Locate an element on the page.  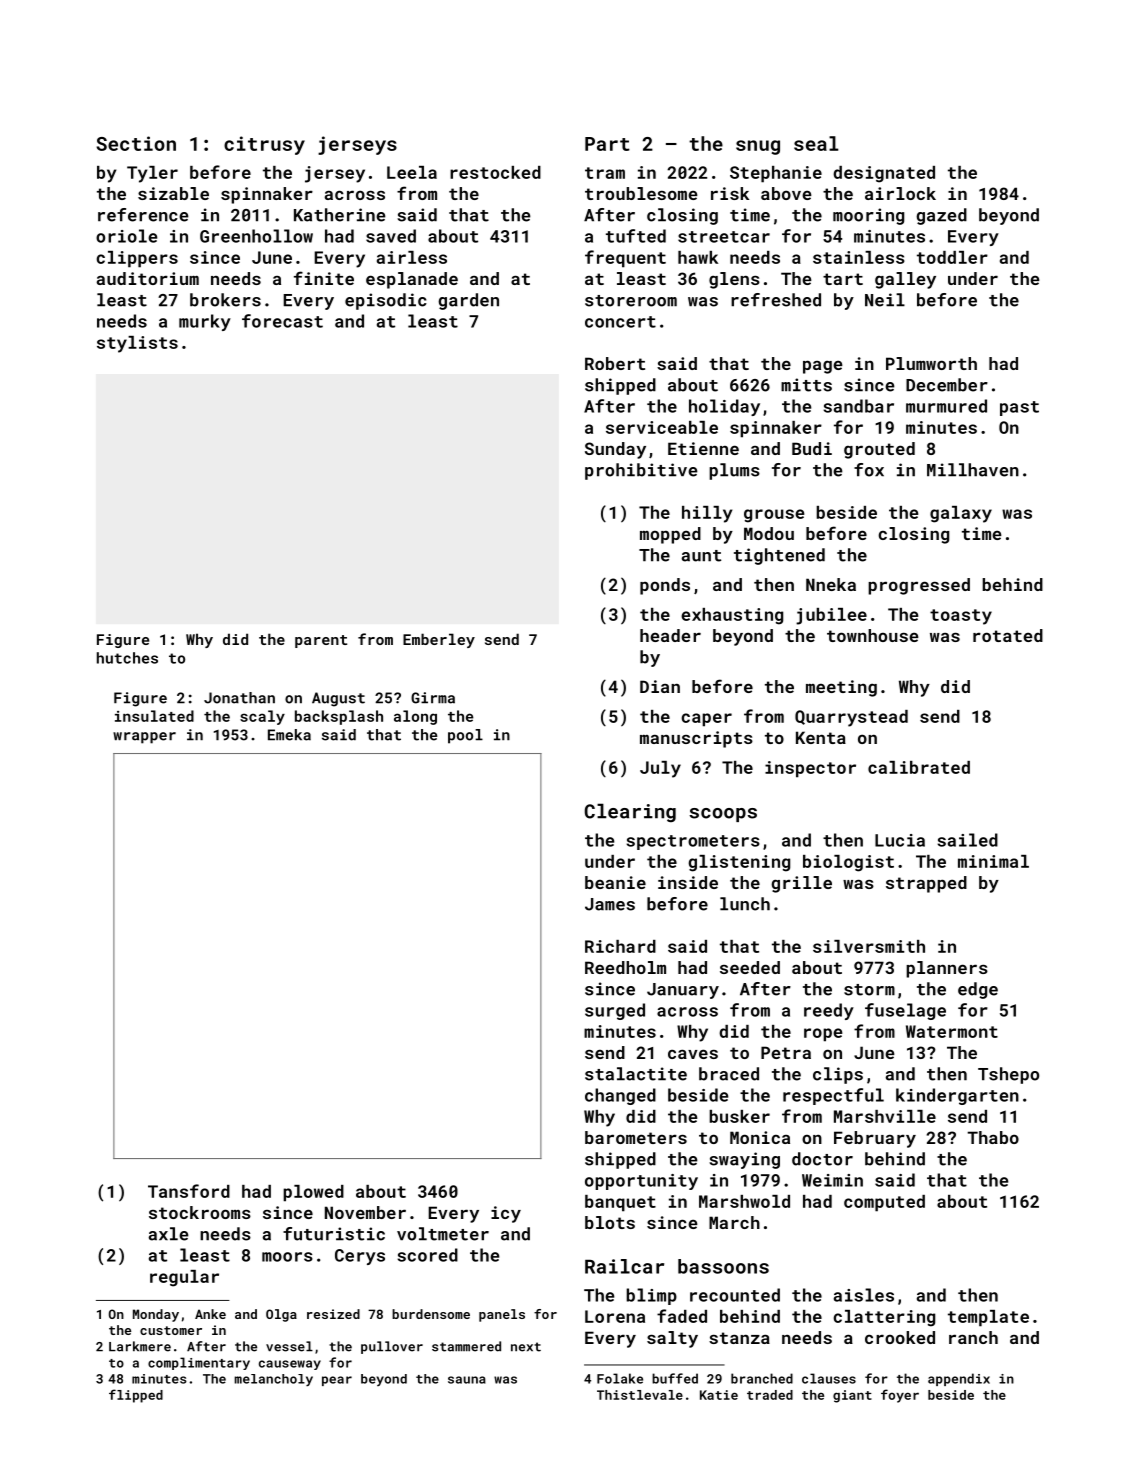
flipped is located at coordinates (136, 1396).
